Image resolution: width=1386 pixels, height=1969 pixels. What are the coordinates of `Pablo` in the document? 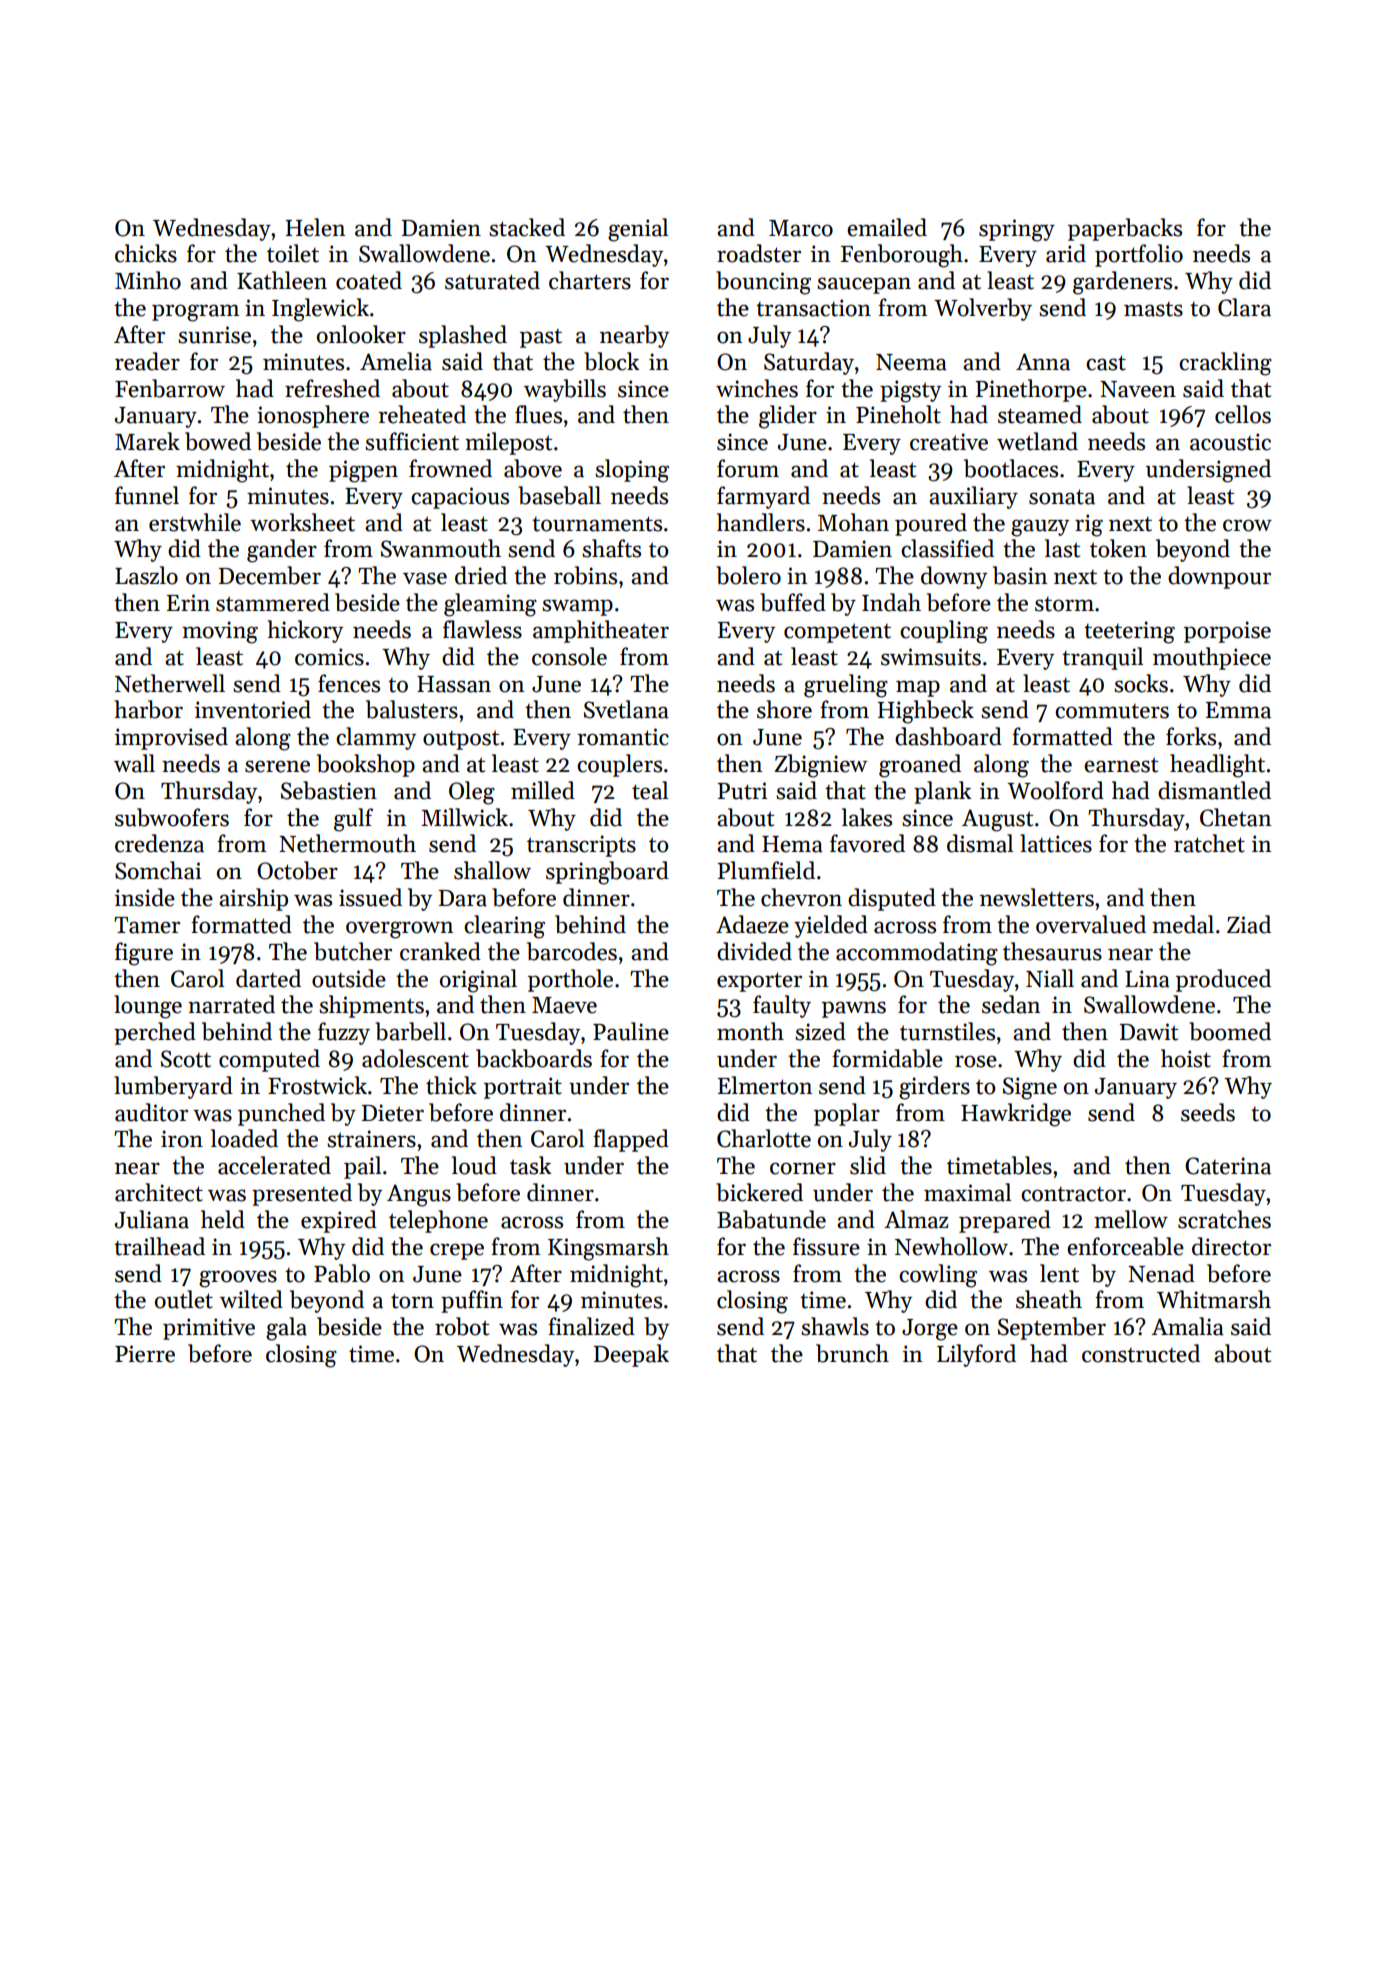 It's located at (342, 1273).
